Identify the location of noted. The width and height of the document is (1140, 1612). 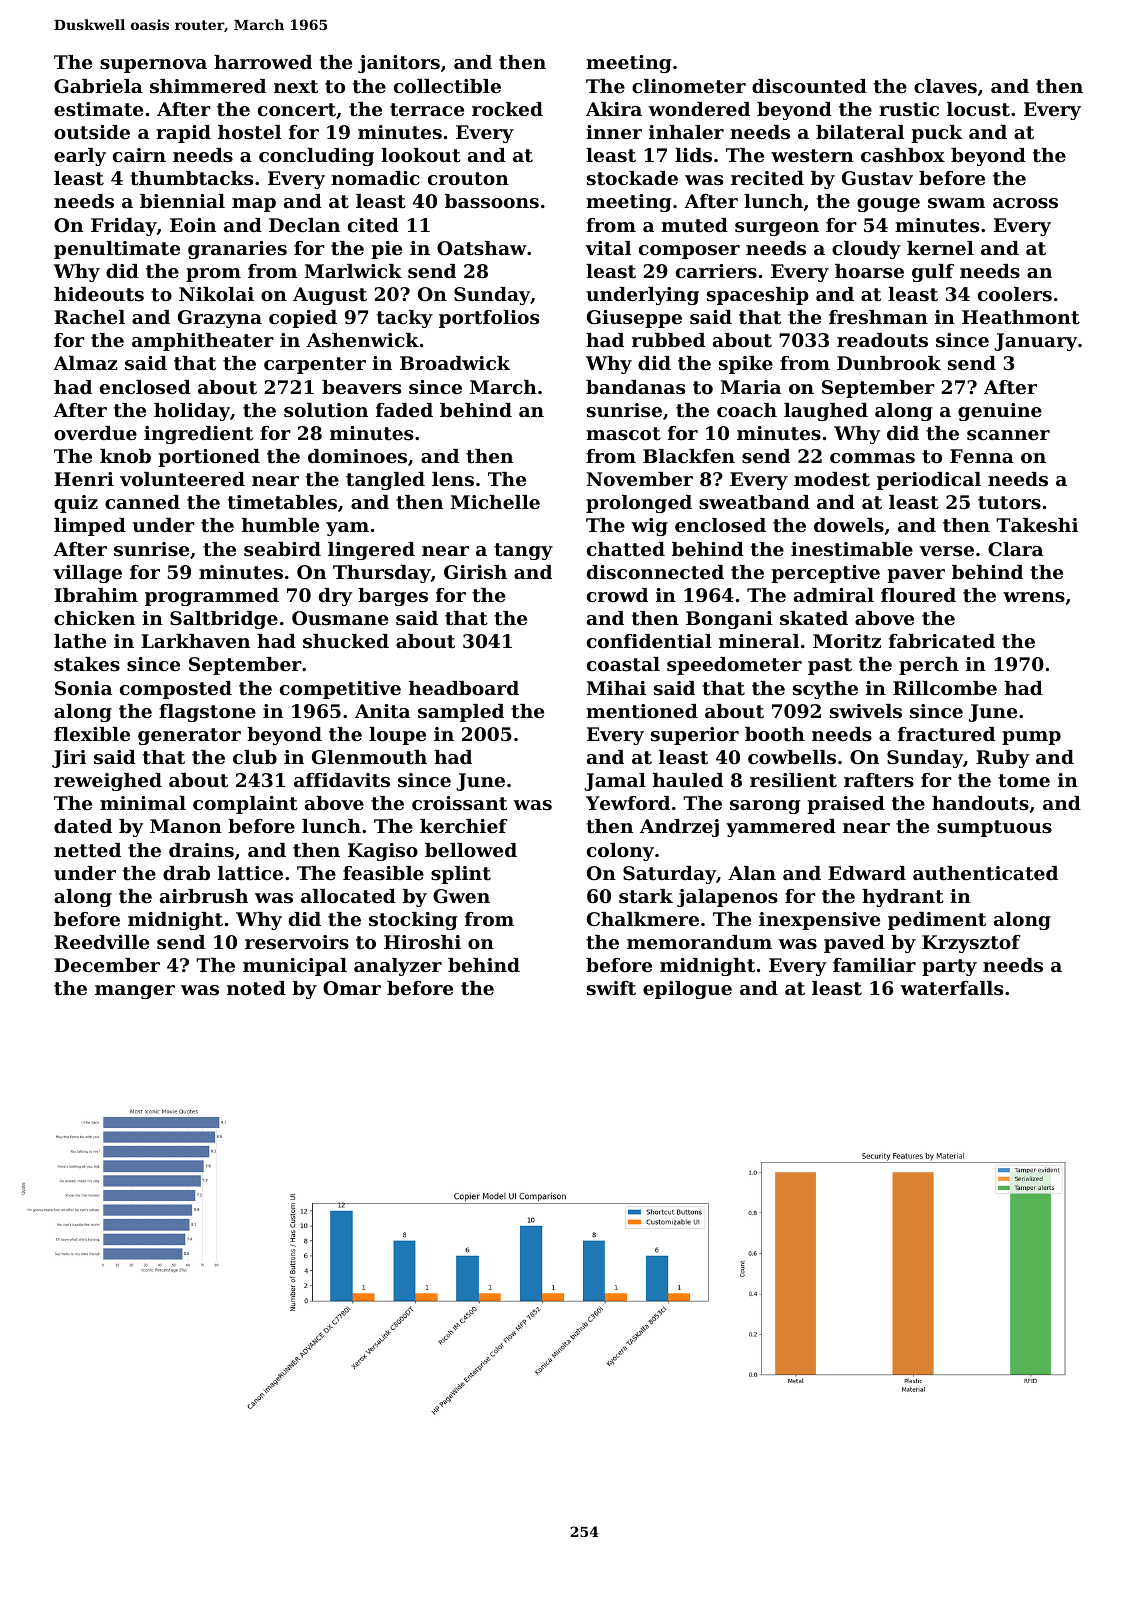
(256, 988).
